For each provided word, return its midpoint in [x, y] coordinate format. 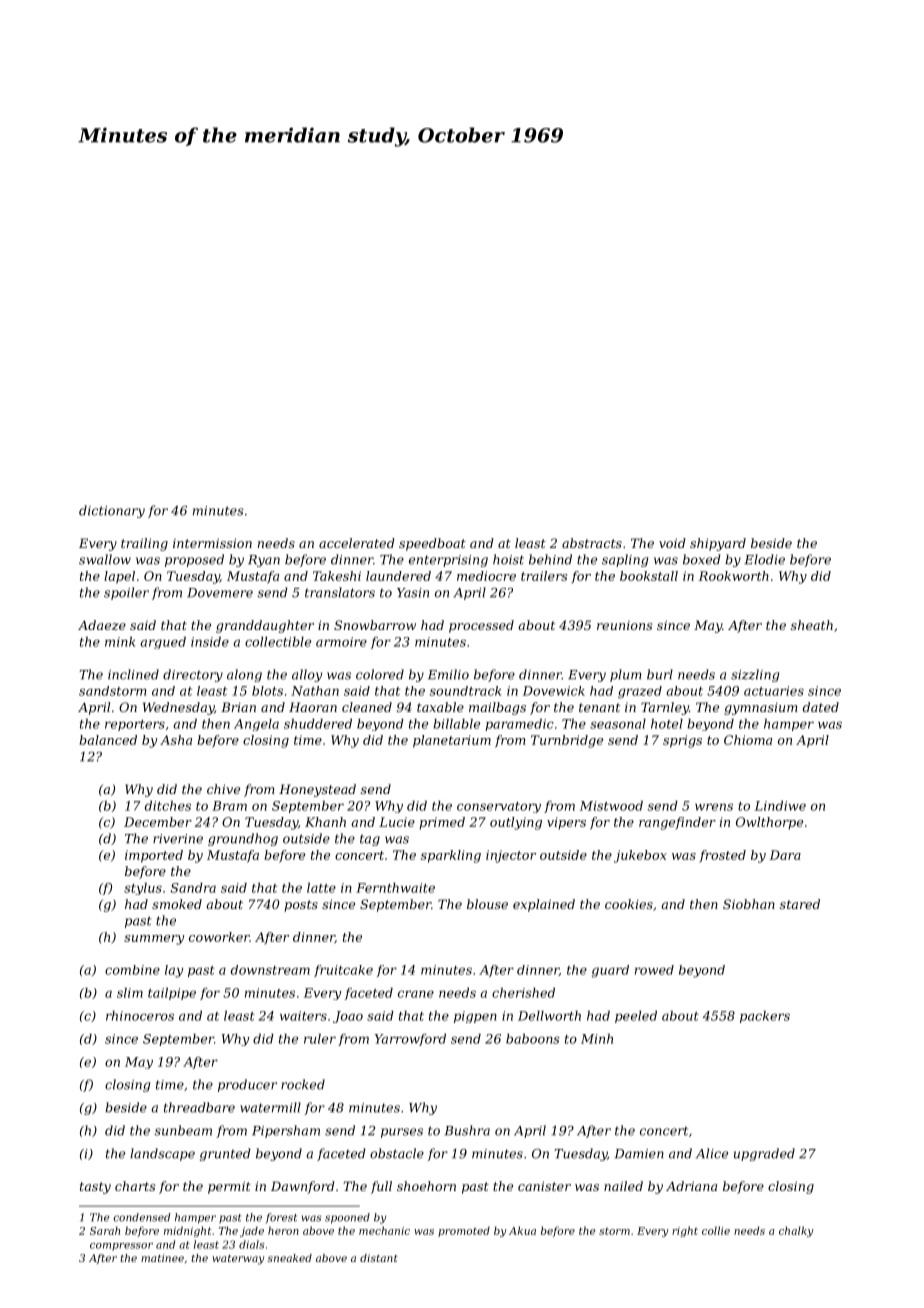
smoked [177, 904]
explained [544, 905]
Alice [712, 1153]
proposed [194, 560]
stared [800, 904]
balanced [108, 740]
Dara [785, 855]
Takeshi [337, 576]
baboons [533, 1039]
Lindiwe [780, 806]
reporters [135, 725]
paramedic [519, 725]
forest [281, 1218]
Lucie [397, 822]
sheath [812, 625]
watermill [270, 1107]
